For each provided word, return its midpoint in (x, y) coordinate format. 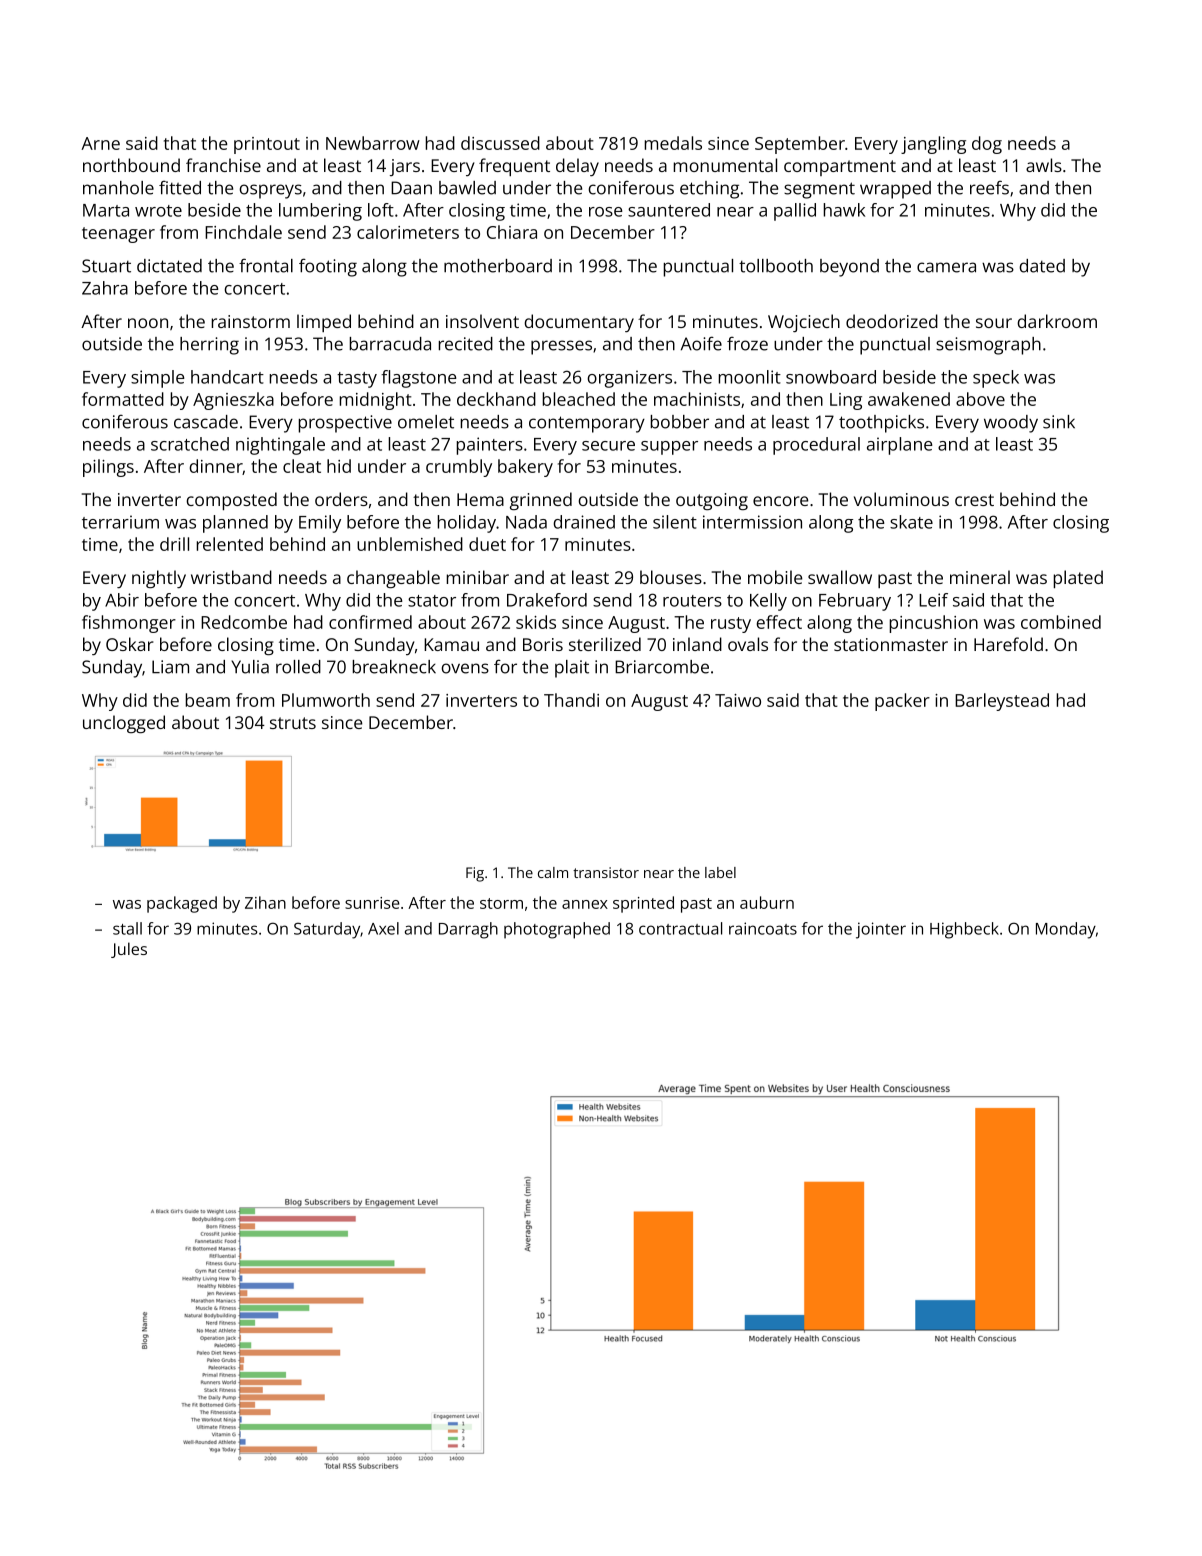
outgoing (712, 501)
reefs (989, 187)
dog (987, 145)
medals (673, 143)
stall (127, 928)
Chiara (512, 232)
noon (148, 323)
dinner (216, 467)
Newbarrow (373, 143)
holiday (467, 524)
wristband (231, 577)
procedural (816, 446)
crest (974, 500)
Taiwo (738, 700)
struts (293, 723)
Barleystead (1002, 702)
